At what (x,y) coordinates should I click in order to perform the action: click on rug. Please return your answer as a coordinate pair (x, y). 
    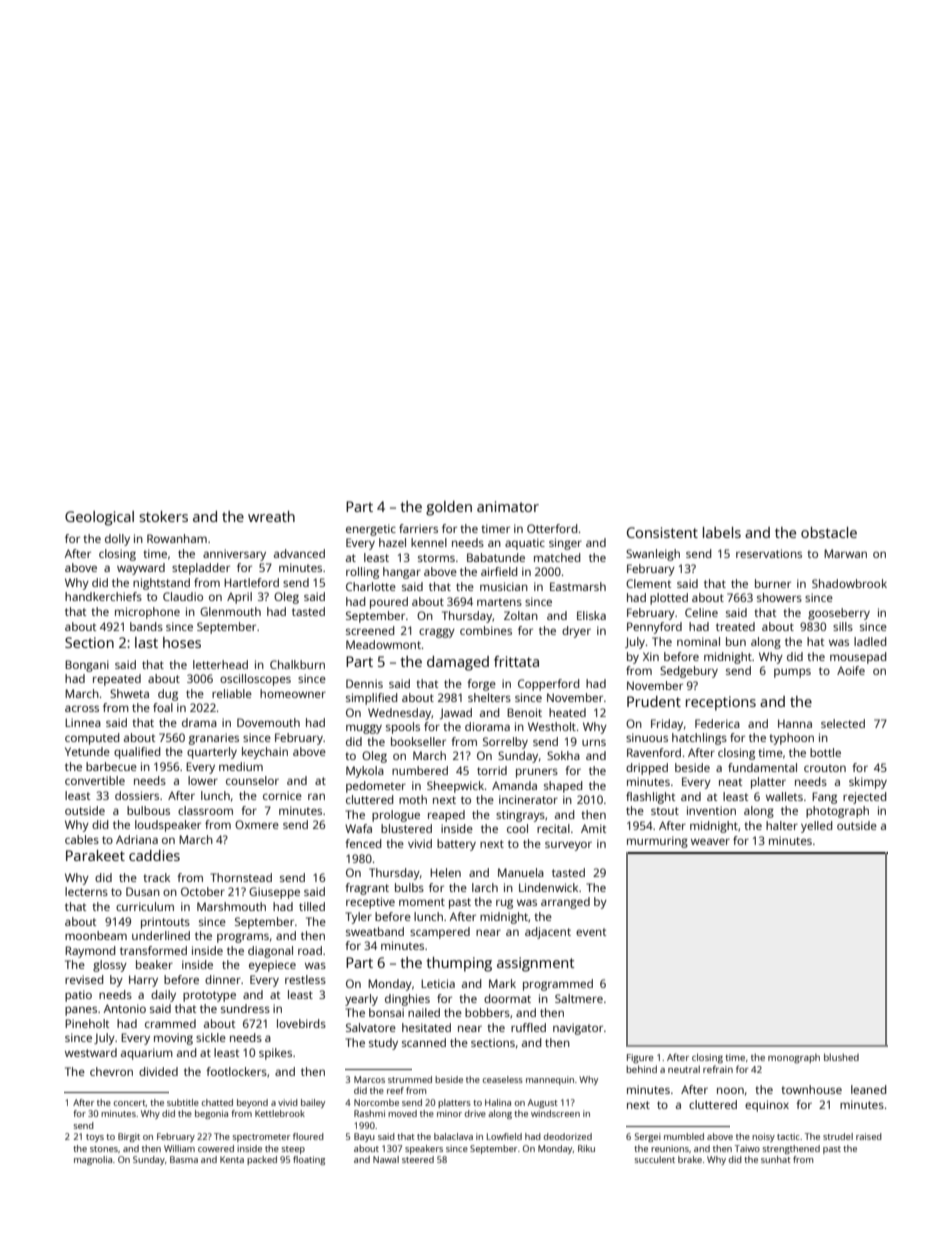
    Looking at the image, I should click on (504, 904).
